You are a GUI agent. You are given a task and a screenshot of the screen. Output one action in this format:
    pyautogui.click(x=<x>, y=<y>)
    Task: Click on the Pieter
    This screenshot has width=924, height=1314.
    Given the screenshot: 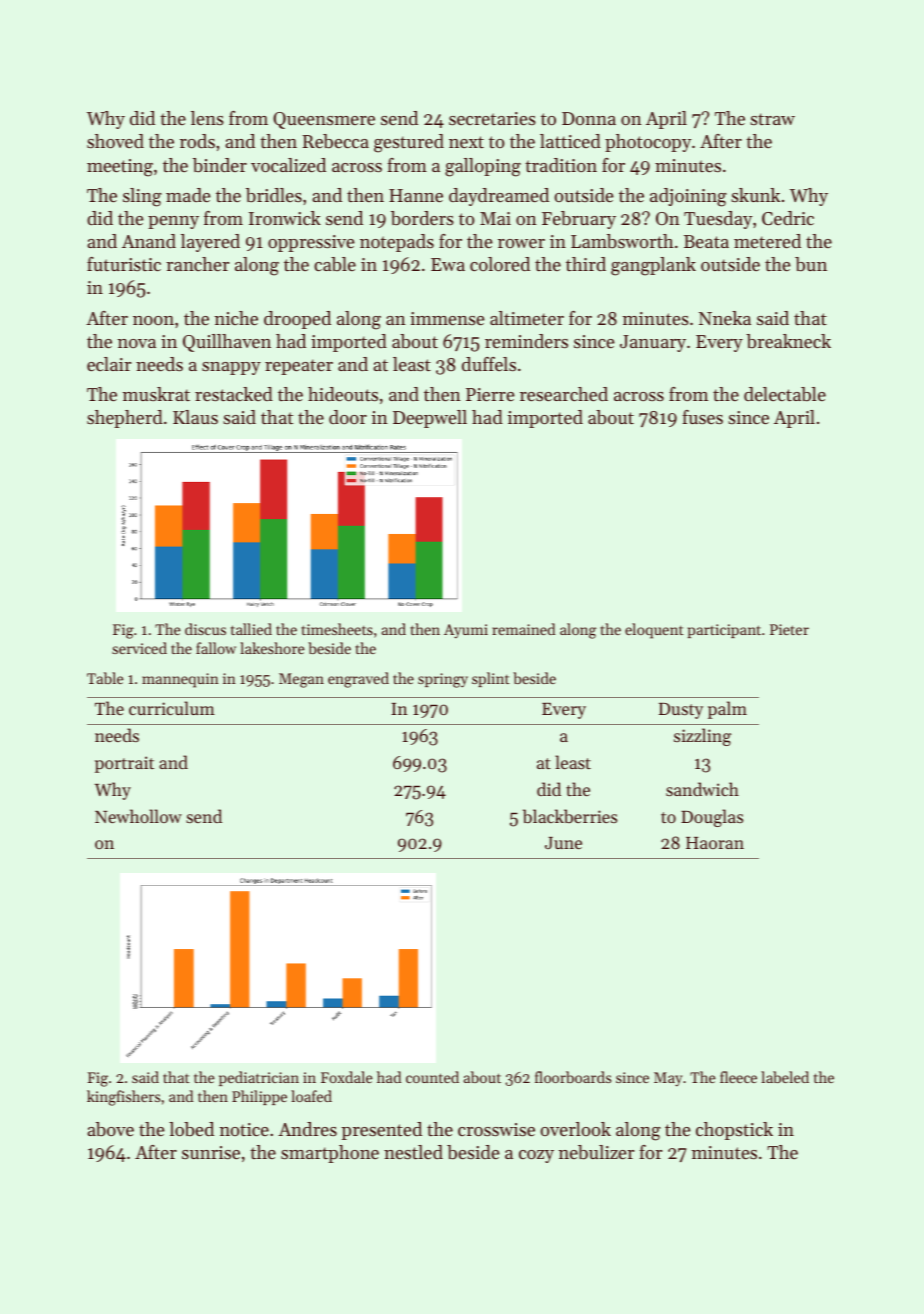 What is the action you would take?
    pyautogui.click(x=789, y=629)
